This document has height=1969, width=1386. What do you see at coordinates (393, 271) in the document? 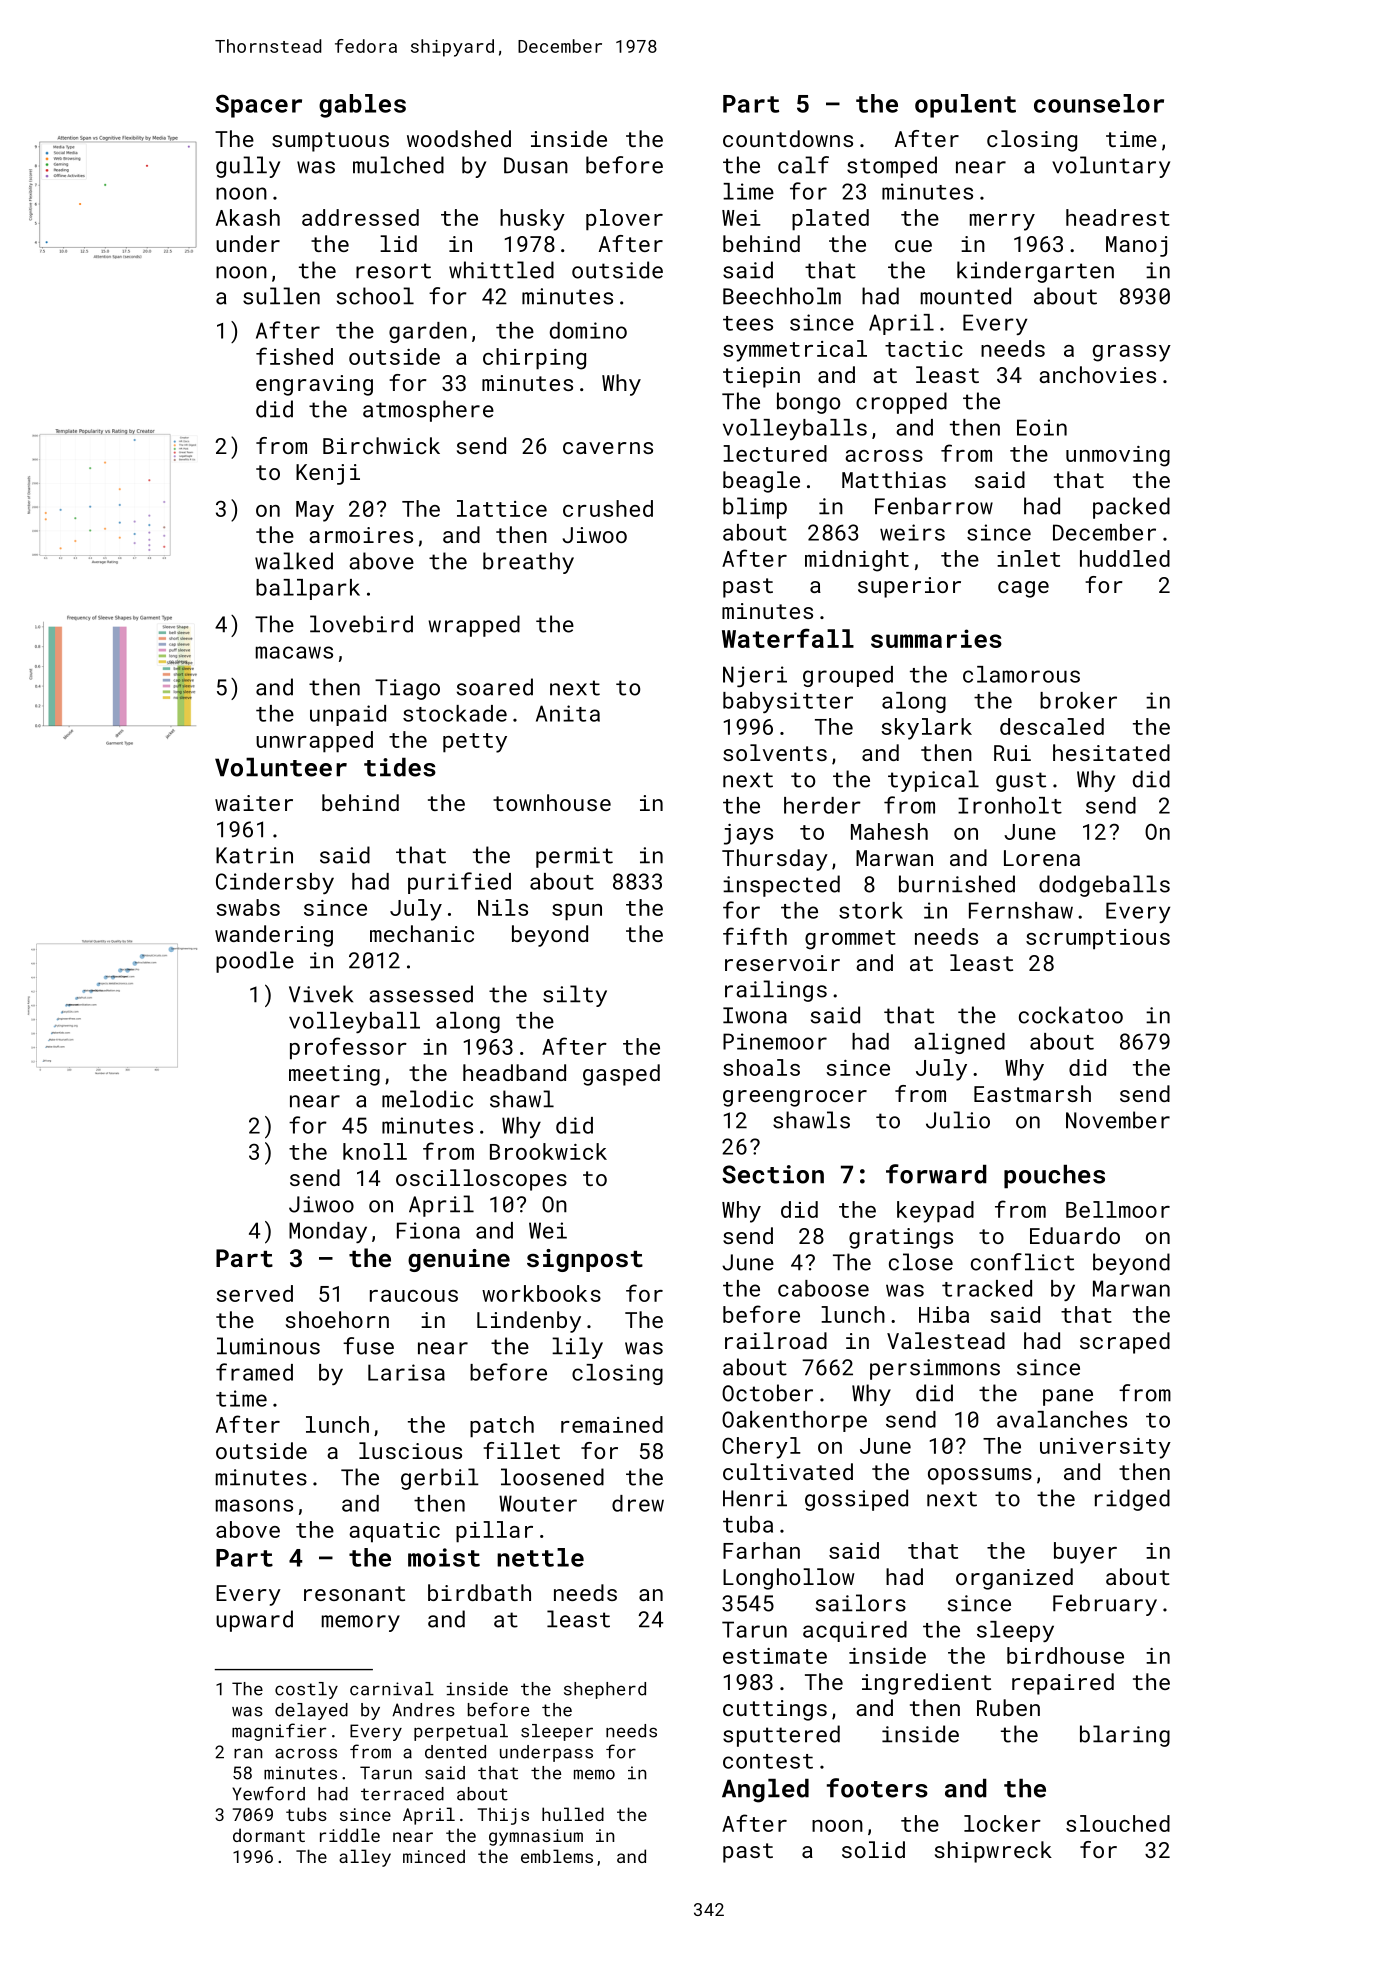
I see `resort` at bounding box center [393, 271].
